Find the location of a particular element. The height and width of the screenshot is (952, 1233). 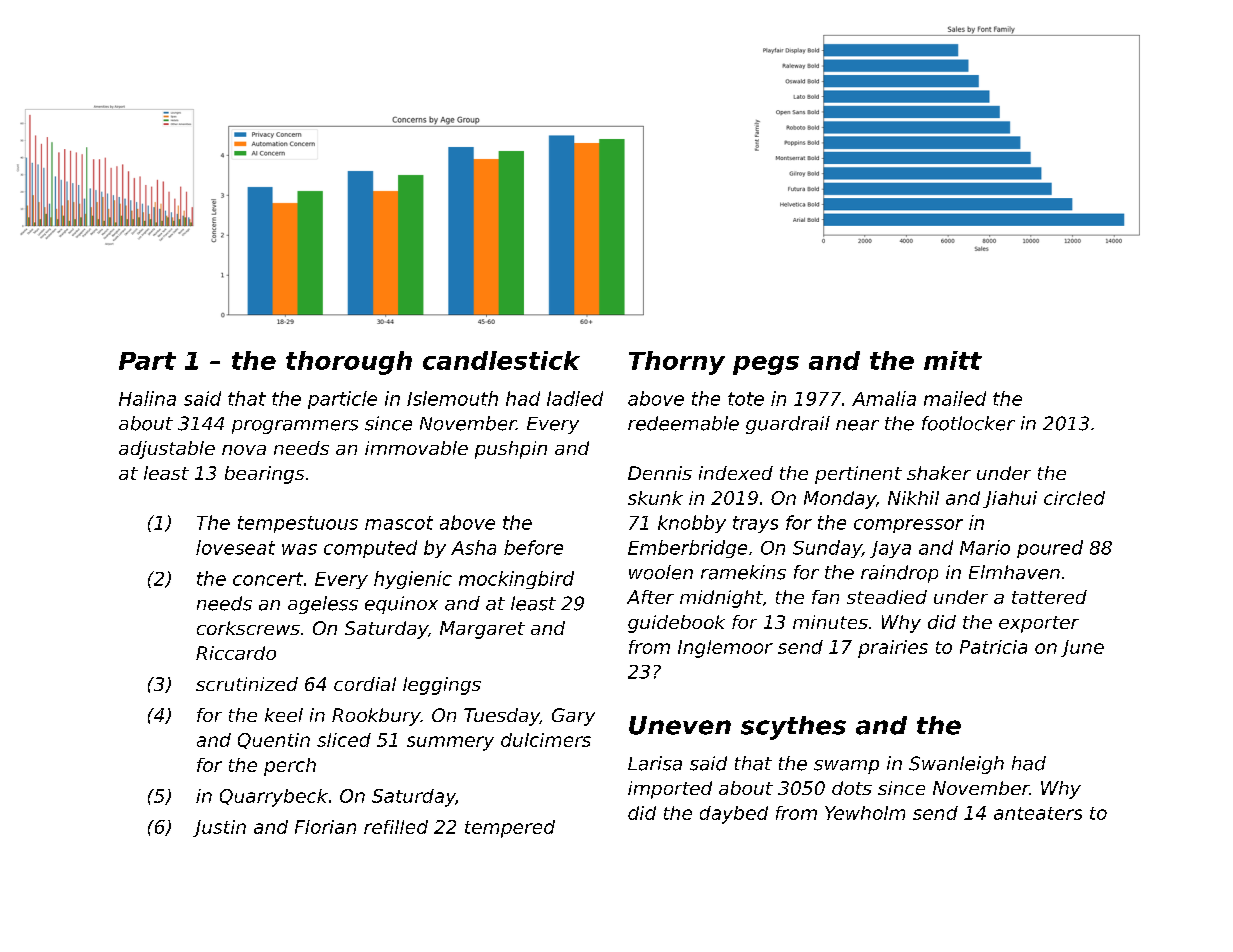

refilled is located at coordinates (396, 827).
